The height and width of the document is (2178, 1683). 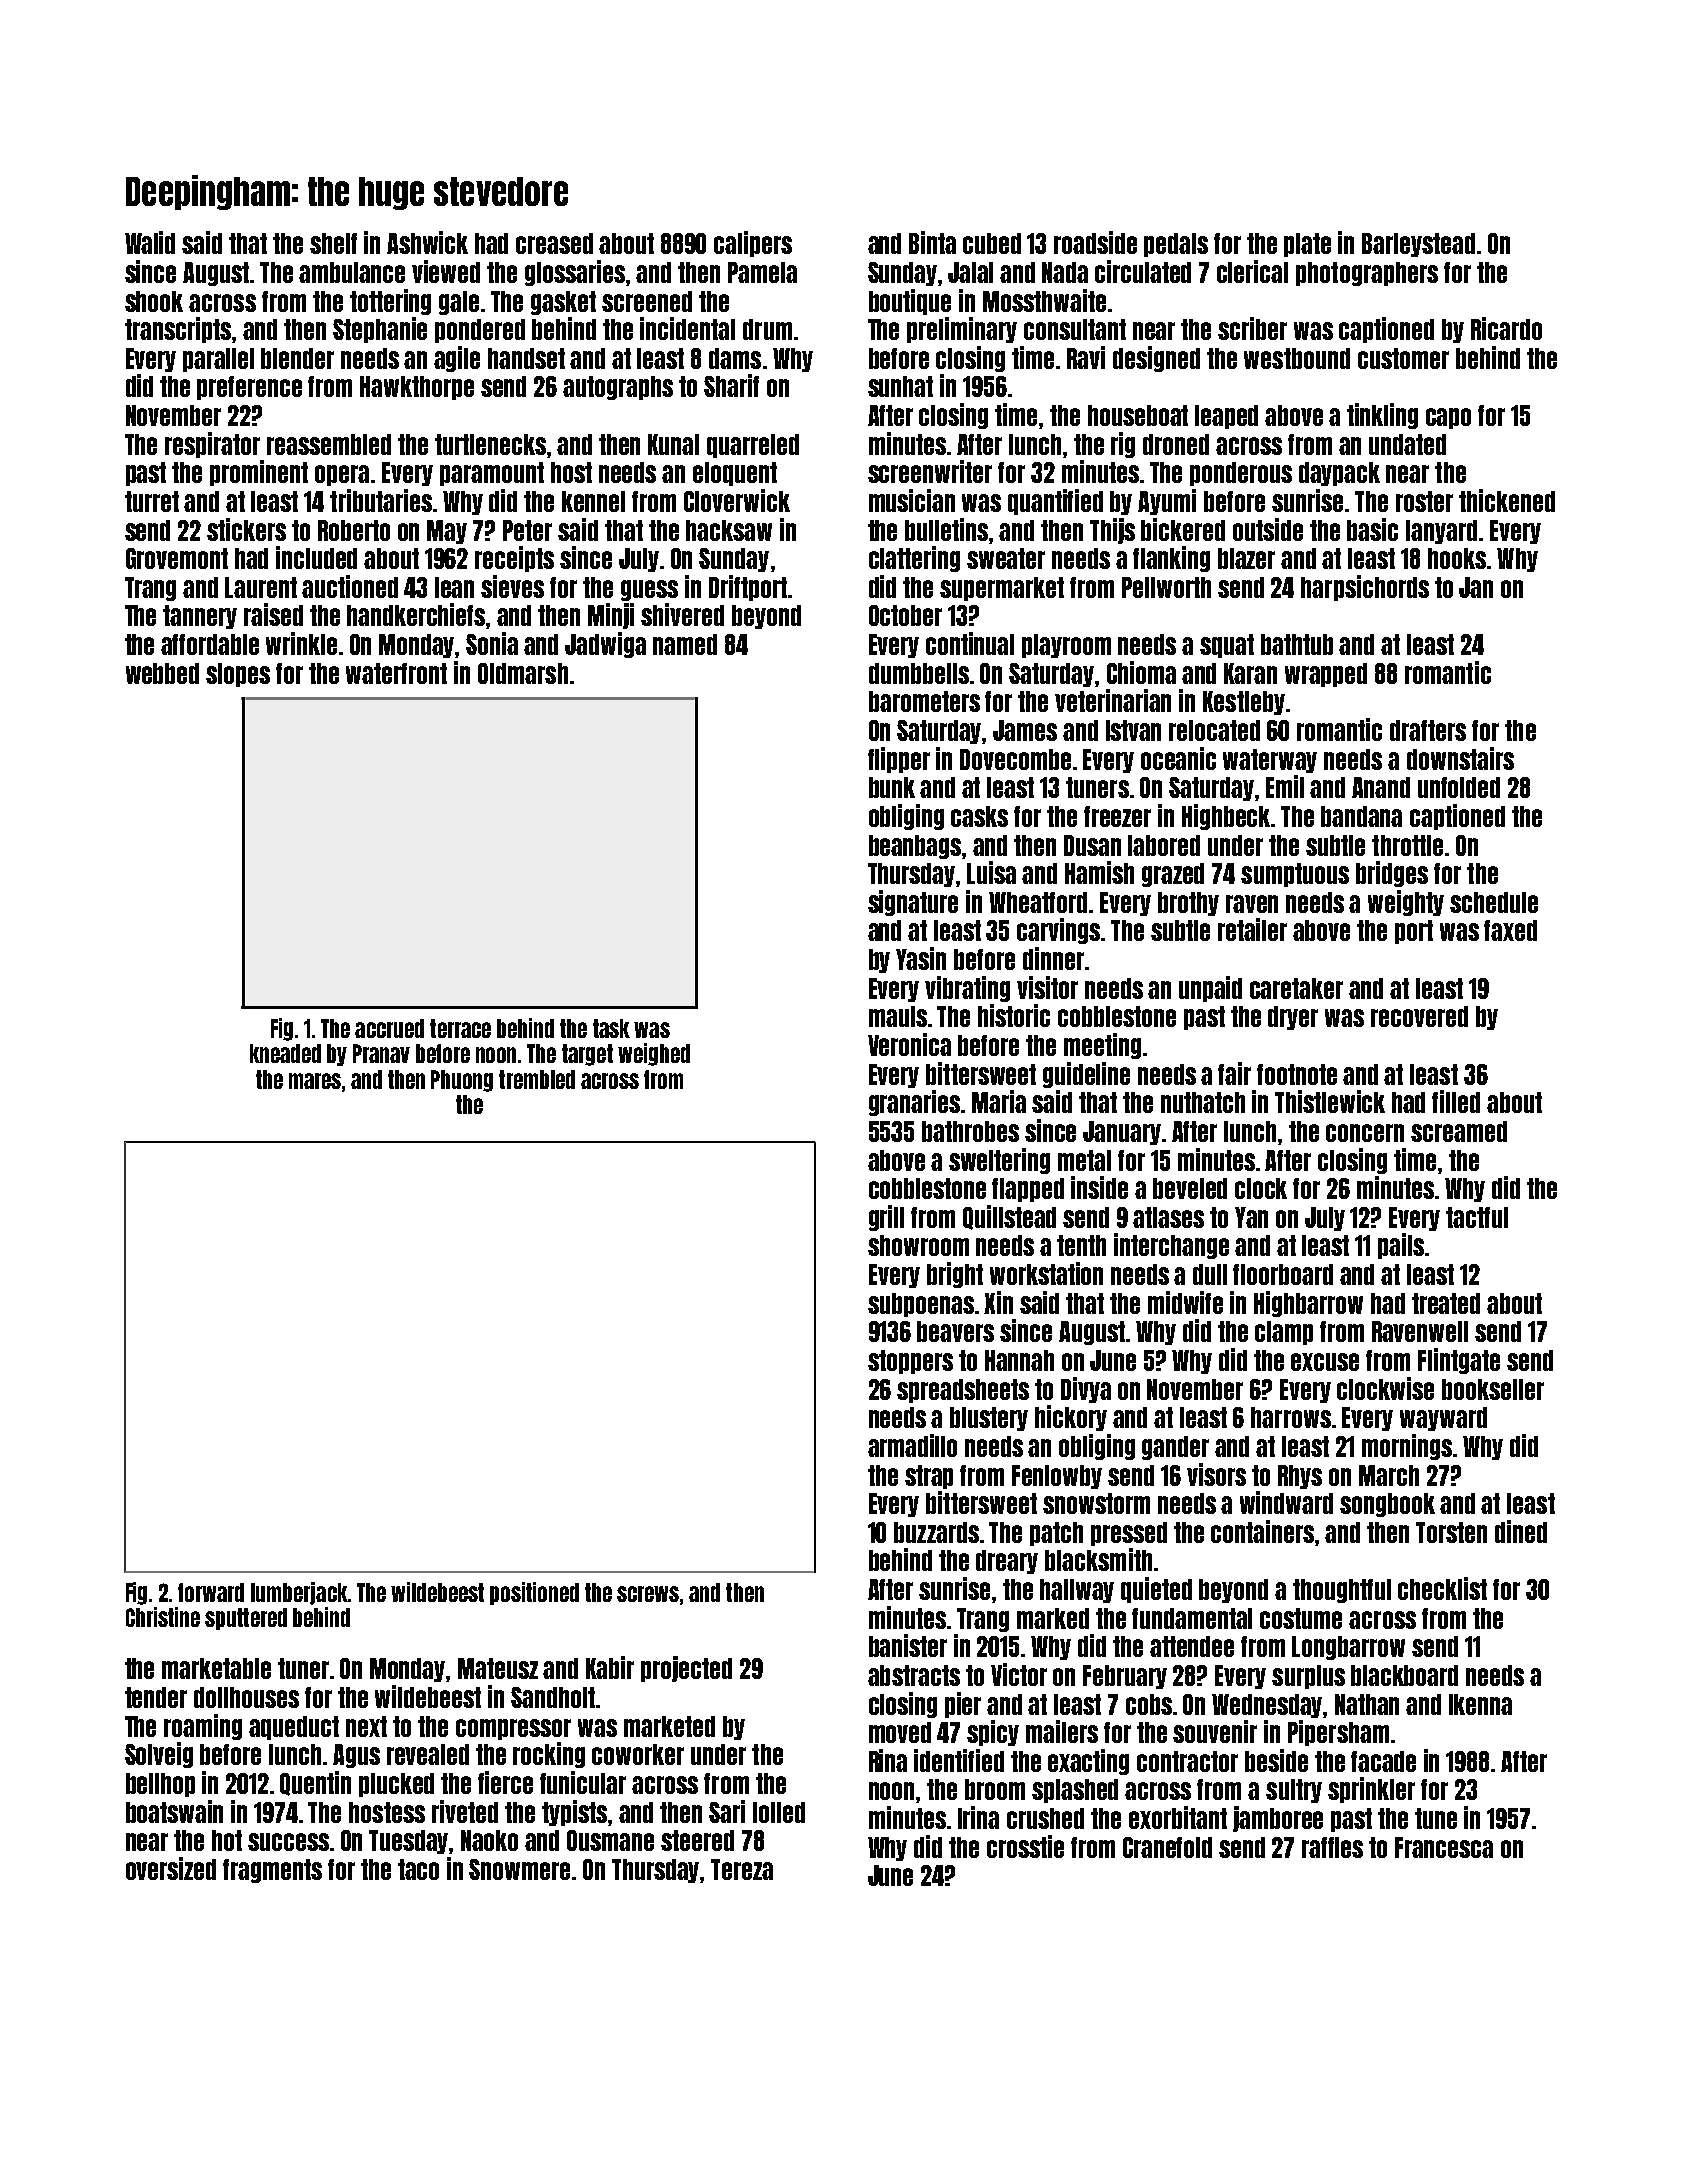 I want to click on opera, so click(x=342, y=475).
